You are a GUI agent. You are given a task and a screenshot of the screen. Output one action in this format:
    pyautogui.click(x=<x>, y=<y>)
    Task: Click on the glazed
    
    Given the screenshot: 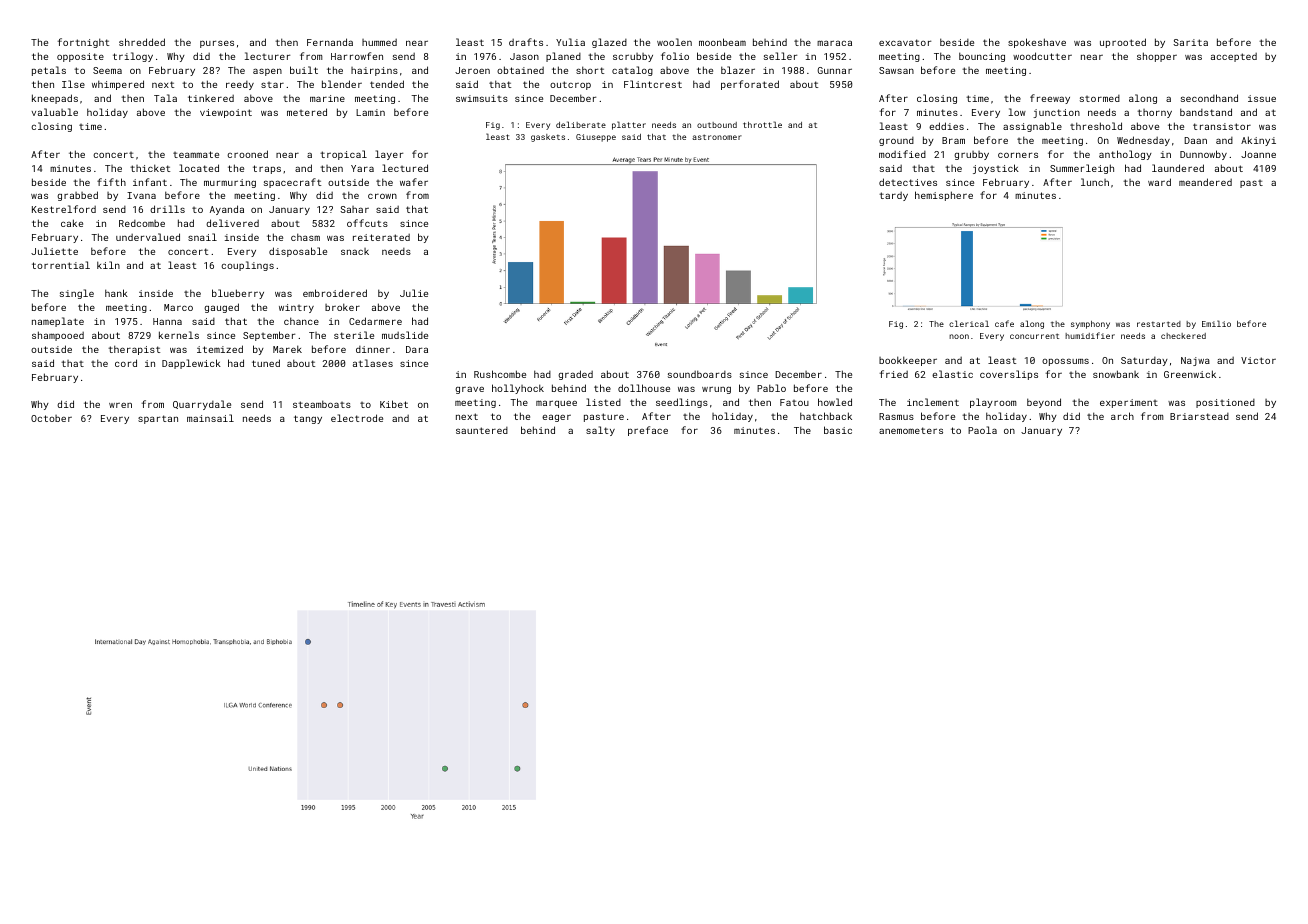 What is the action you would take?
    pyautogui.click(x=609, y=43)
